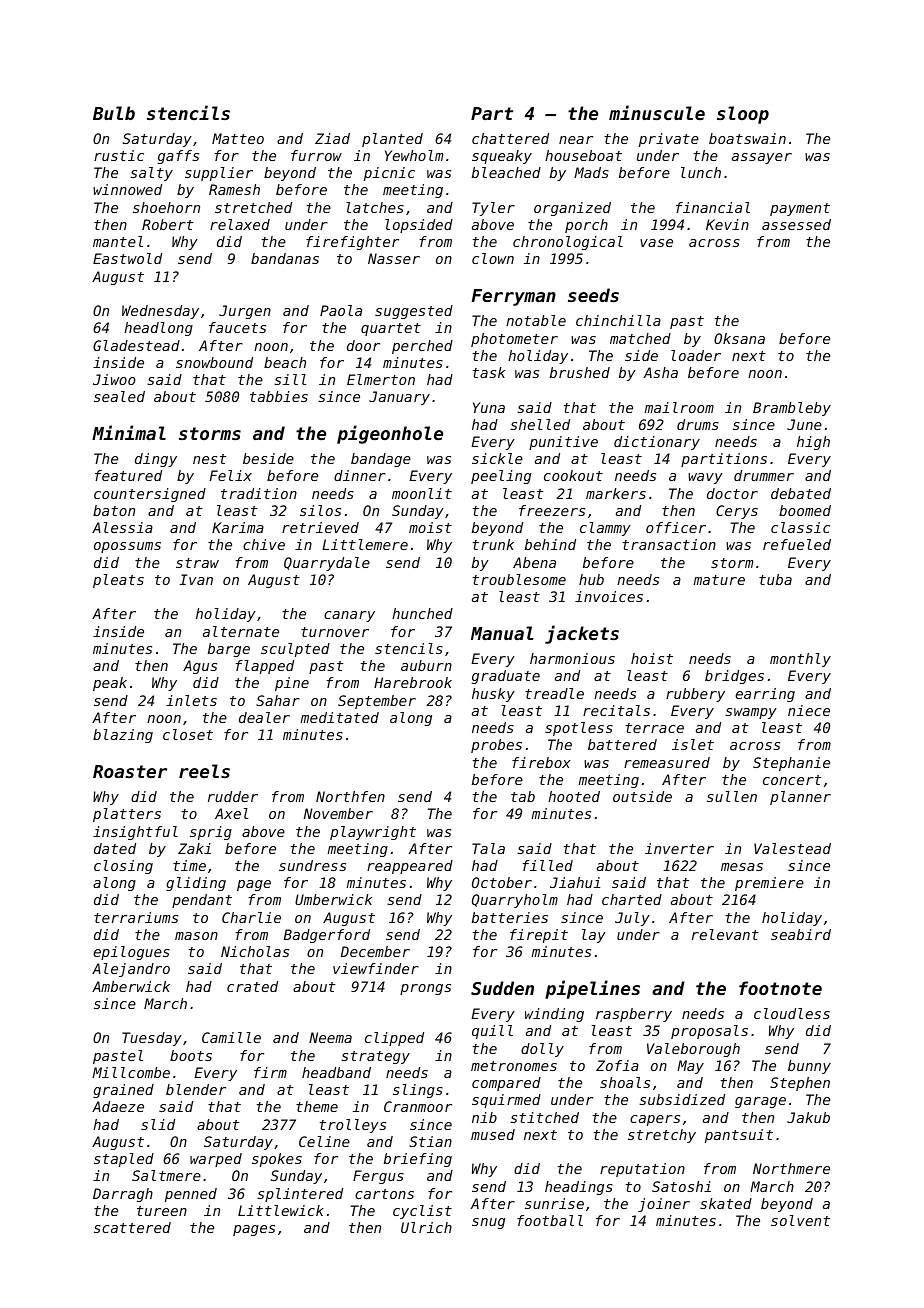 This image has height=1308, width=924. What do you see at coordinates (800, 798) in the image?
I see `planner` at bounding box center [800, 798].
